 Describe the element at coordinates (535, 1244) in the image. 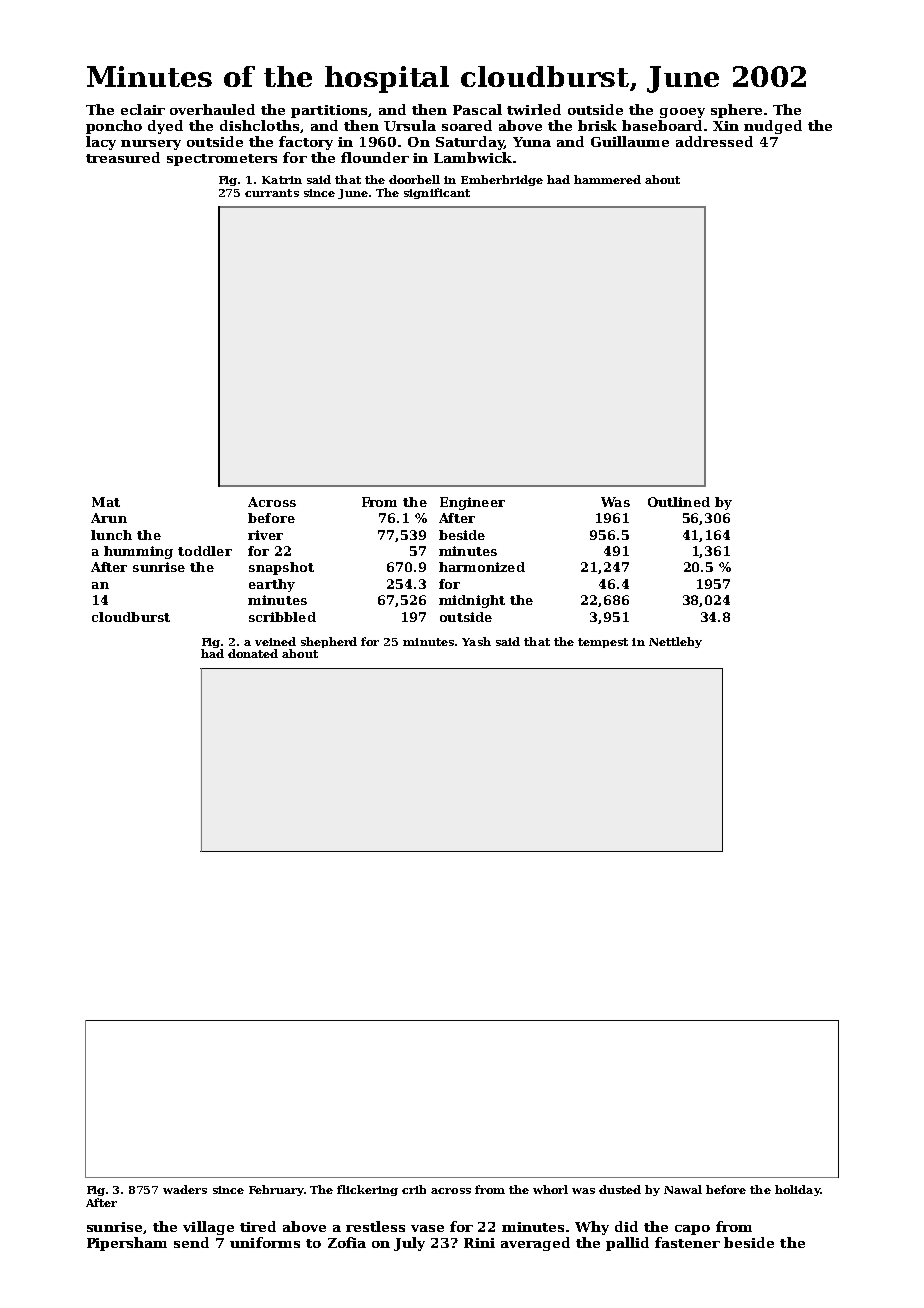

I see `averaged` at that location.
